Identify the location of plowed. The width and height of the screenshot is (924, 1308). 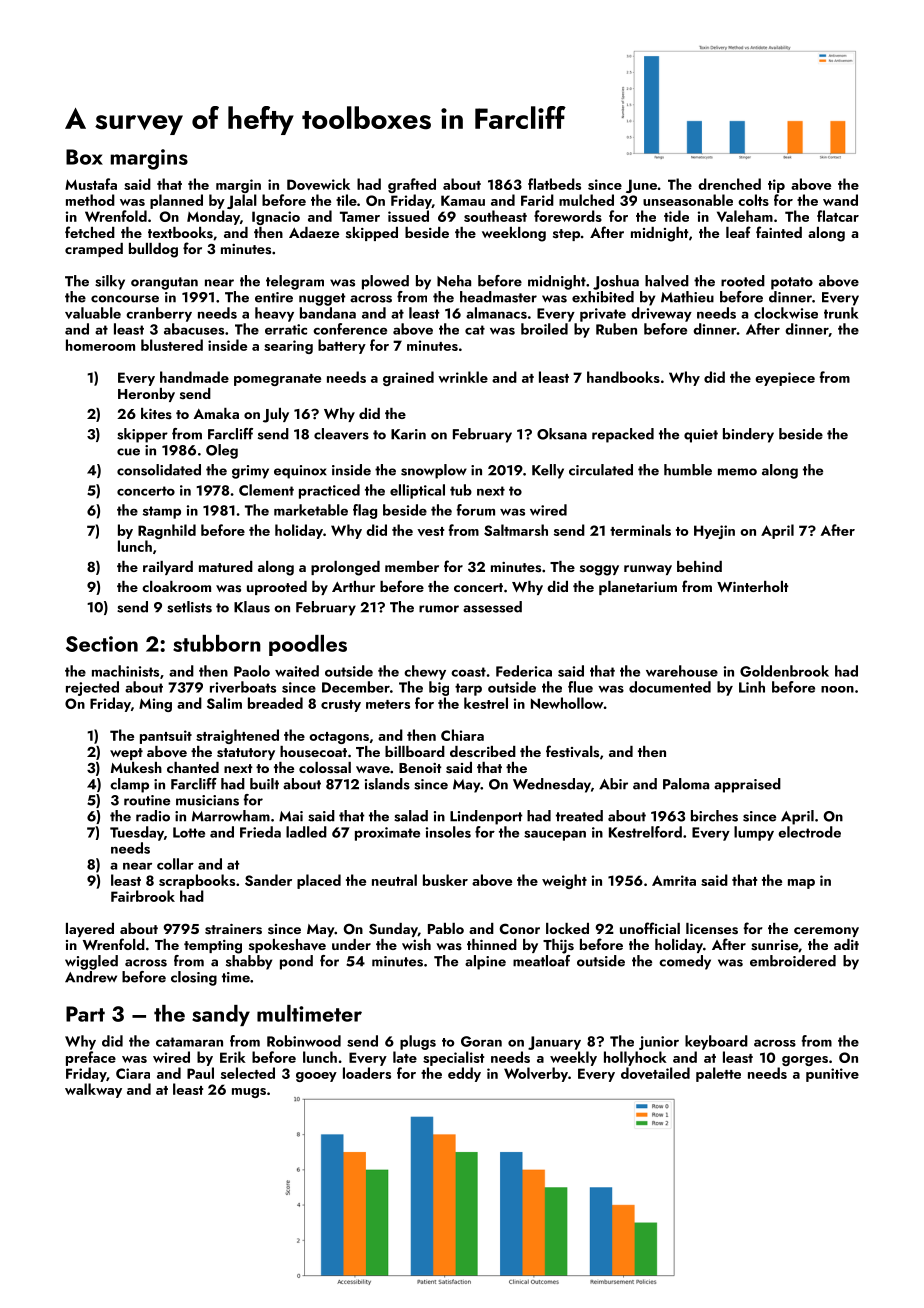
(385, 282).
